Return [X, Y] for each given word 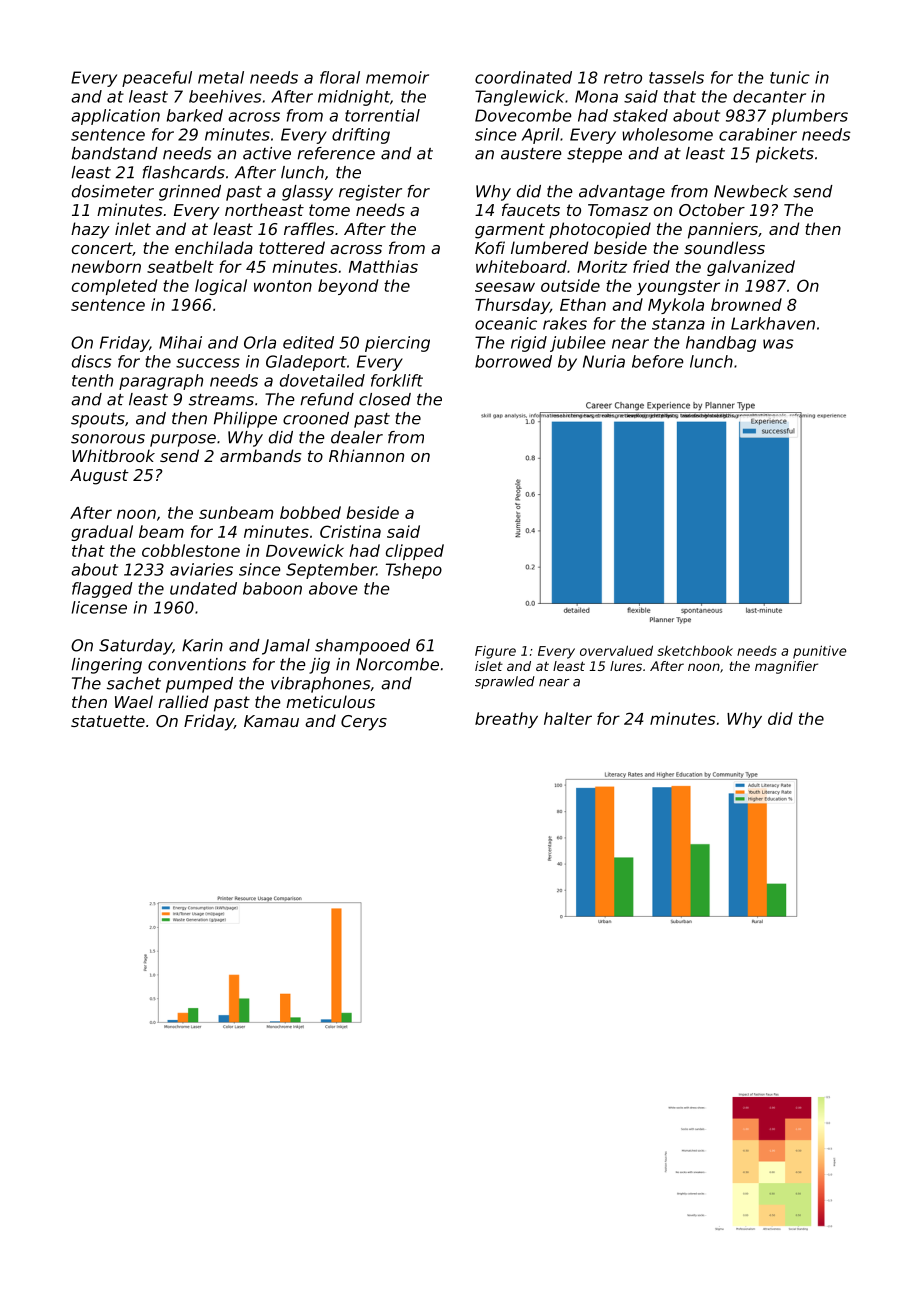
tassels [676, 77]
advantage [622, 193]
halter [568, 718]
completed [114, 287]
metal [221, 77]
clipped [415, 552]
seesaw [505, 287]
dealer [357, 437]
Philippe [245, 420]
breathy [506, 720]
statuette [108, 721]
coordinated [523, 77]
